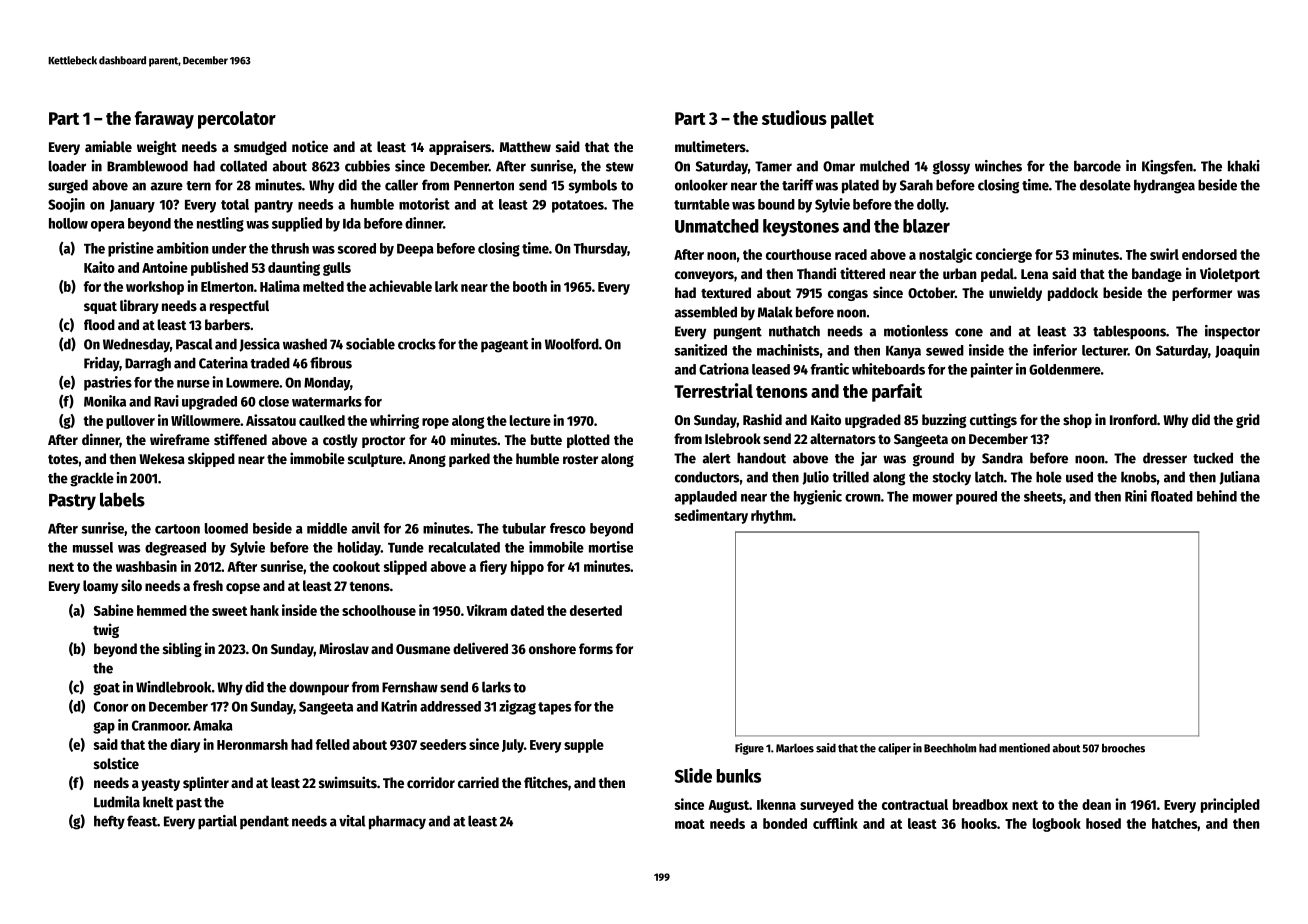  What do you see at coordinates (794, 117) in the image?
I see `studious` at bounding box center [794, 117].
